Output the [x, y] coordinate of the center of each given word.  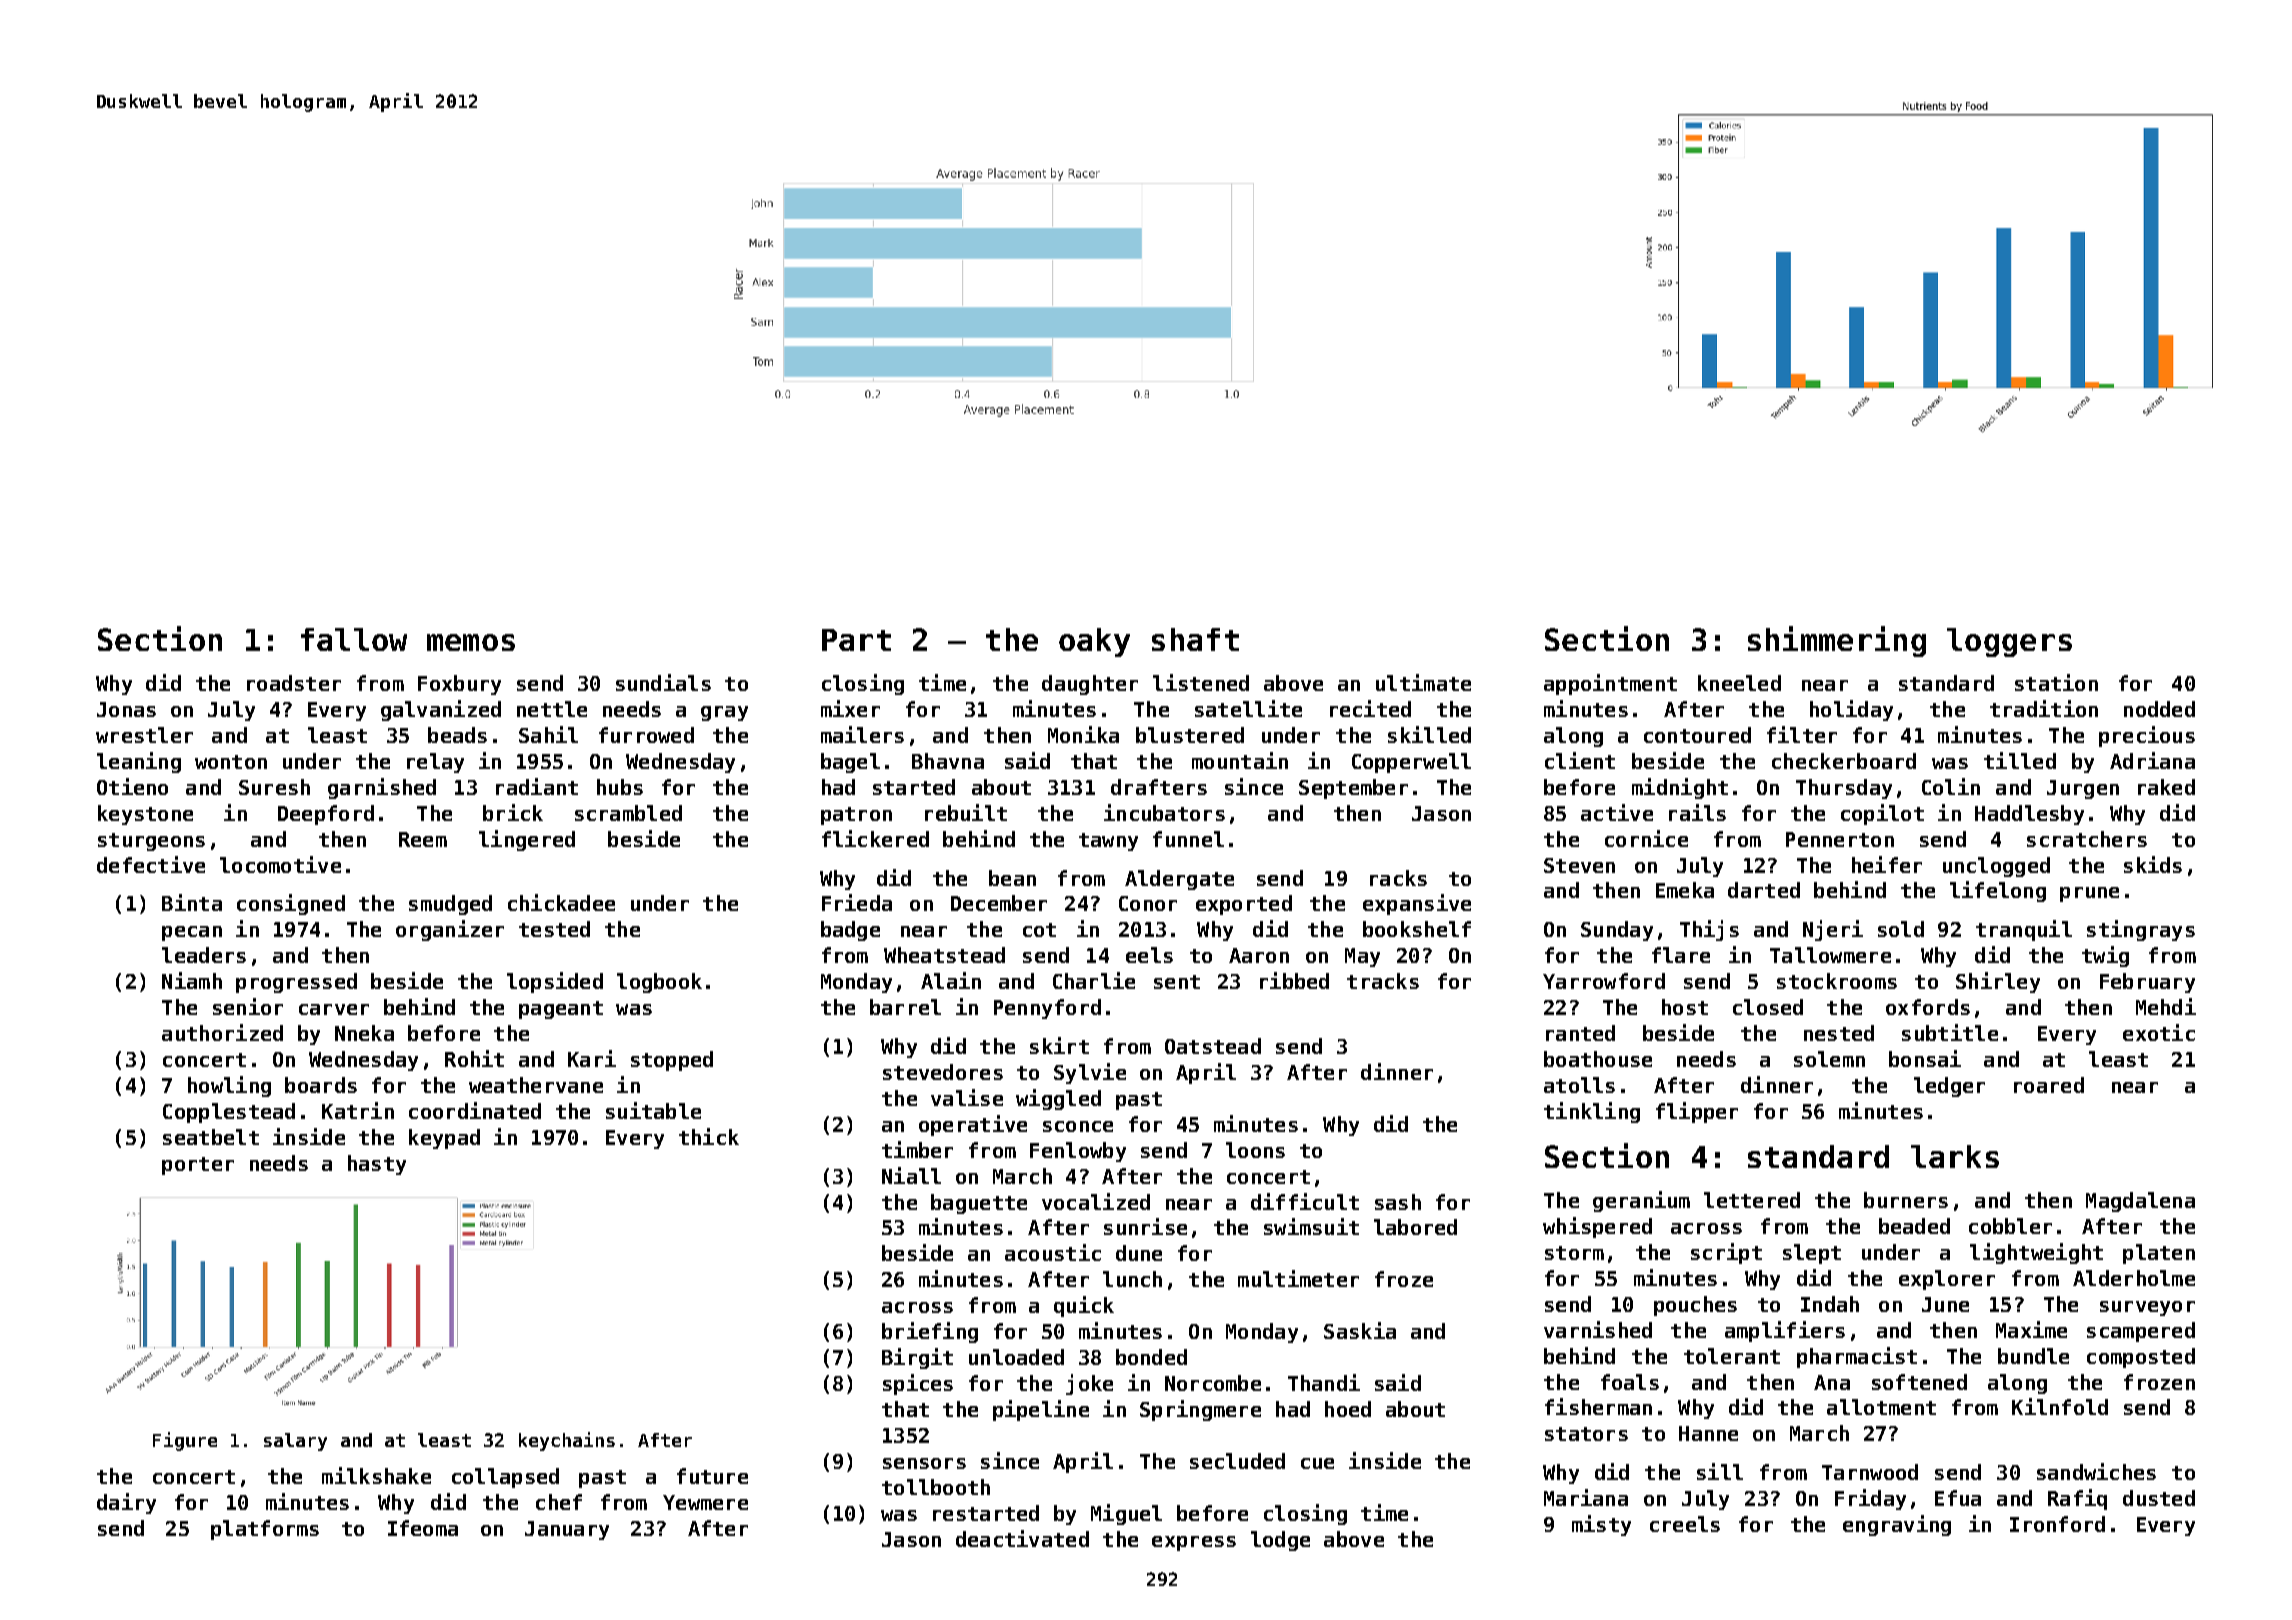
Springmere [1200, 1410]
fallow [354, 639]
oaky [1094, 642]
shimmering [1837, 641]
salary [295, 1442]
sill [1720, 1471]
